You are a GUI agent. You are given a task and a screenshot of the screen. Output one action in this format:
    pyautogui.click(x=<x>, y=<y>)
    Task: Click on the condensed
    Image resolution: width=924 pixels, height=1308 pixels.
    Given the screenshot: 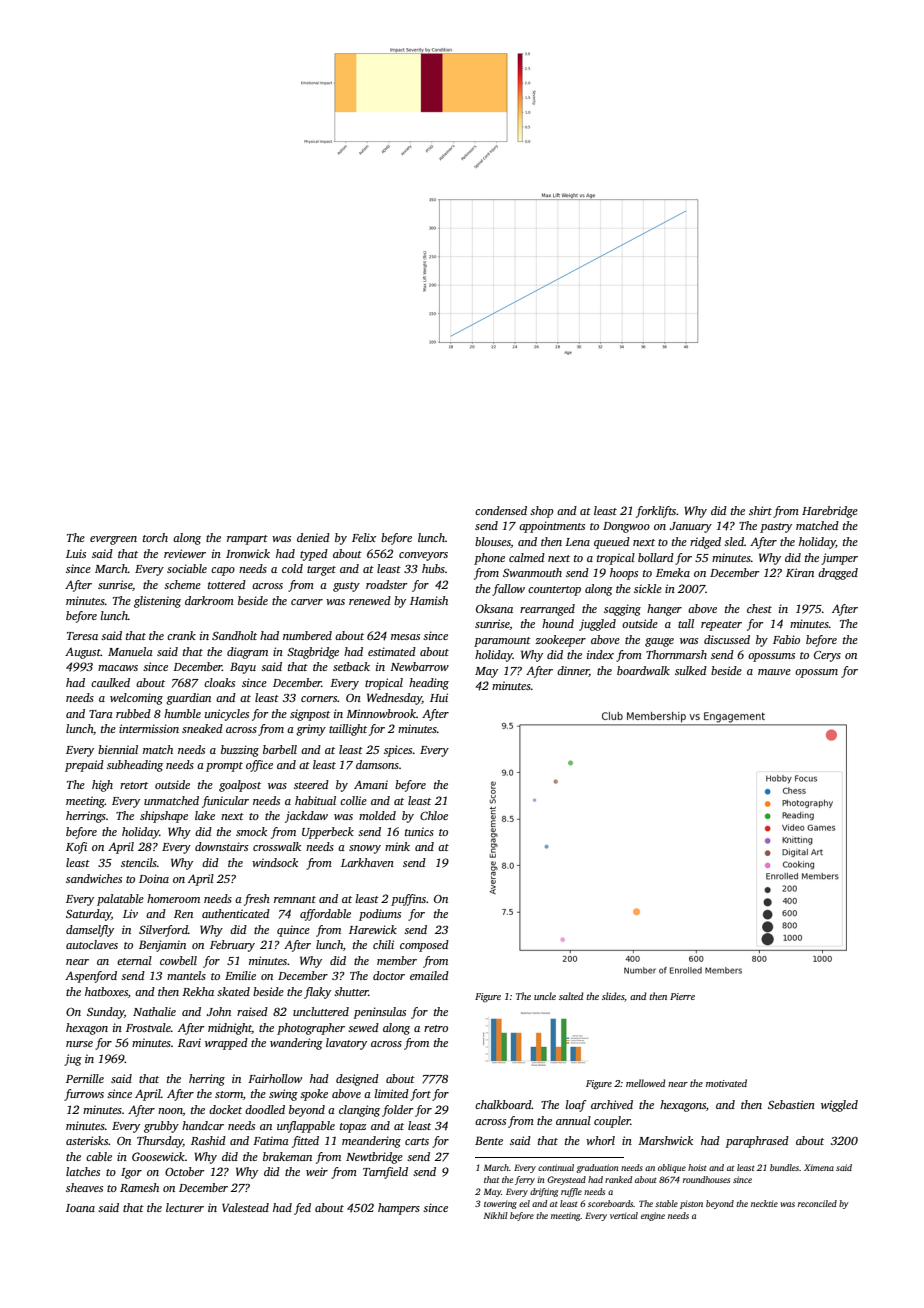 What is the action you would take?
    pyautogui.click(x=501, y=510)
